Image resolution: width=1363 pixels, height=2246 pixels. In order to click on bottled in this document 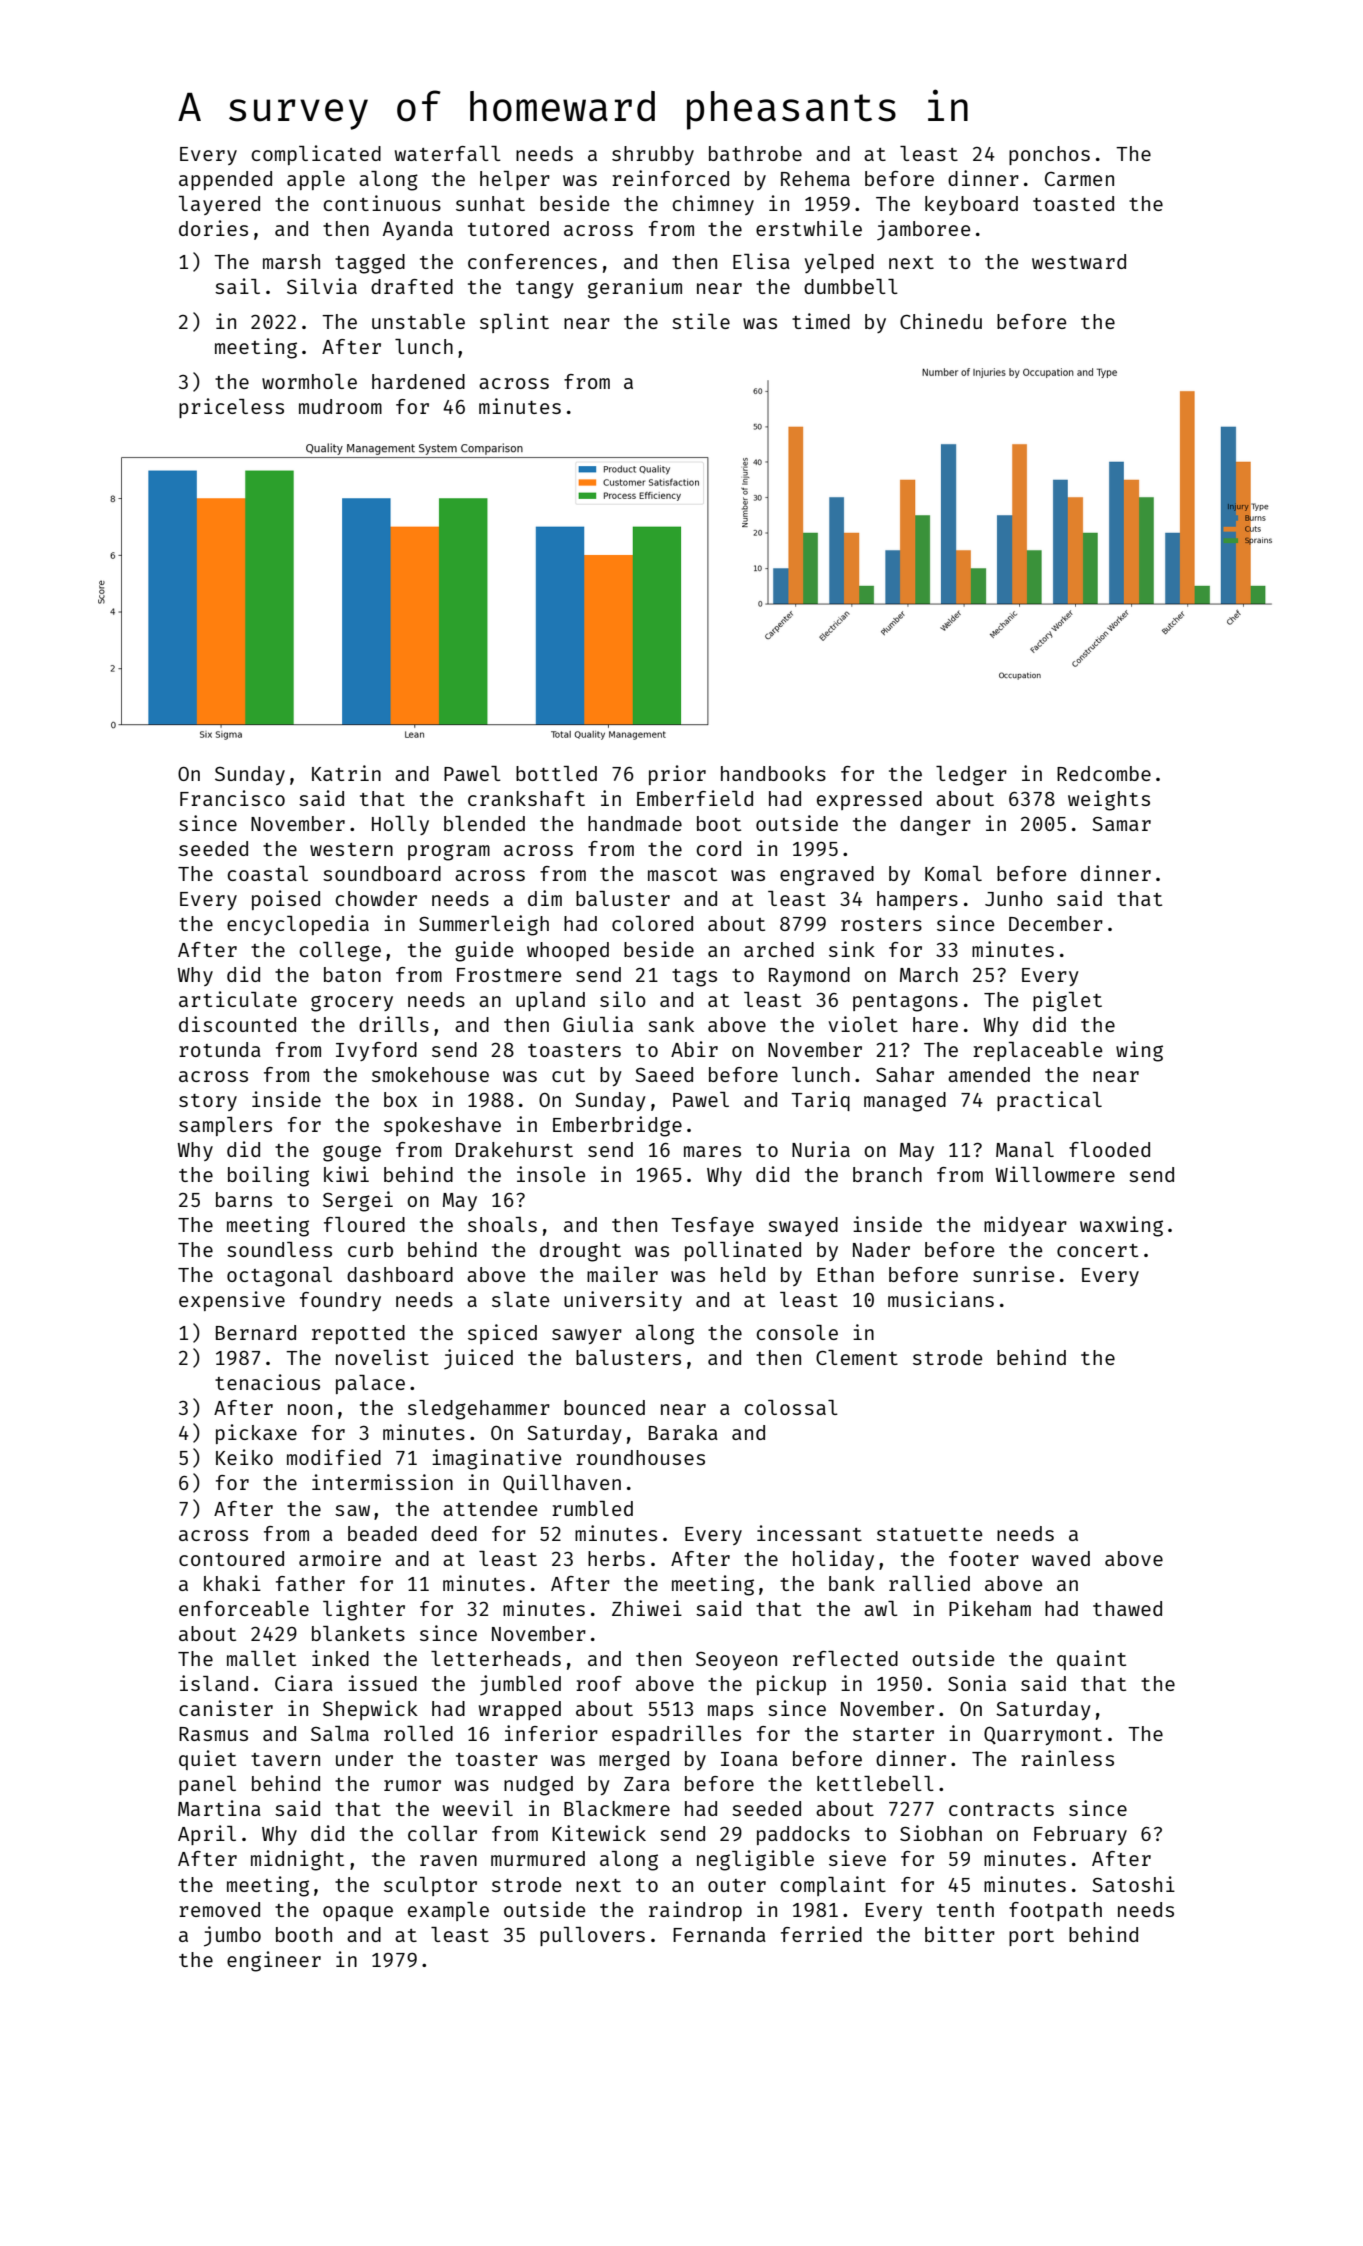, I will do `click(556, 773)`.
